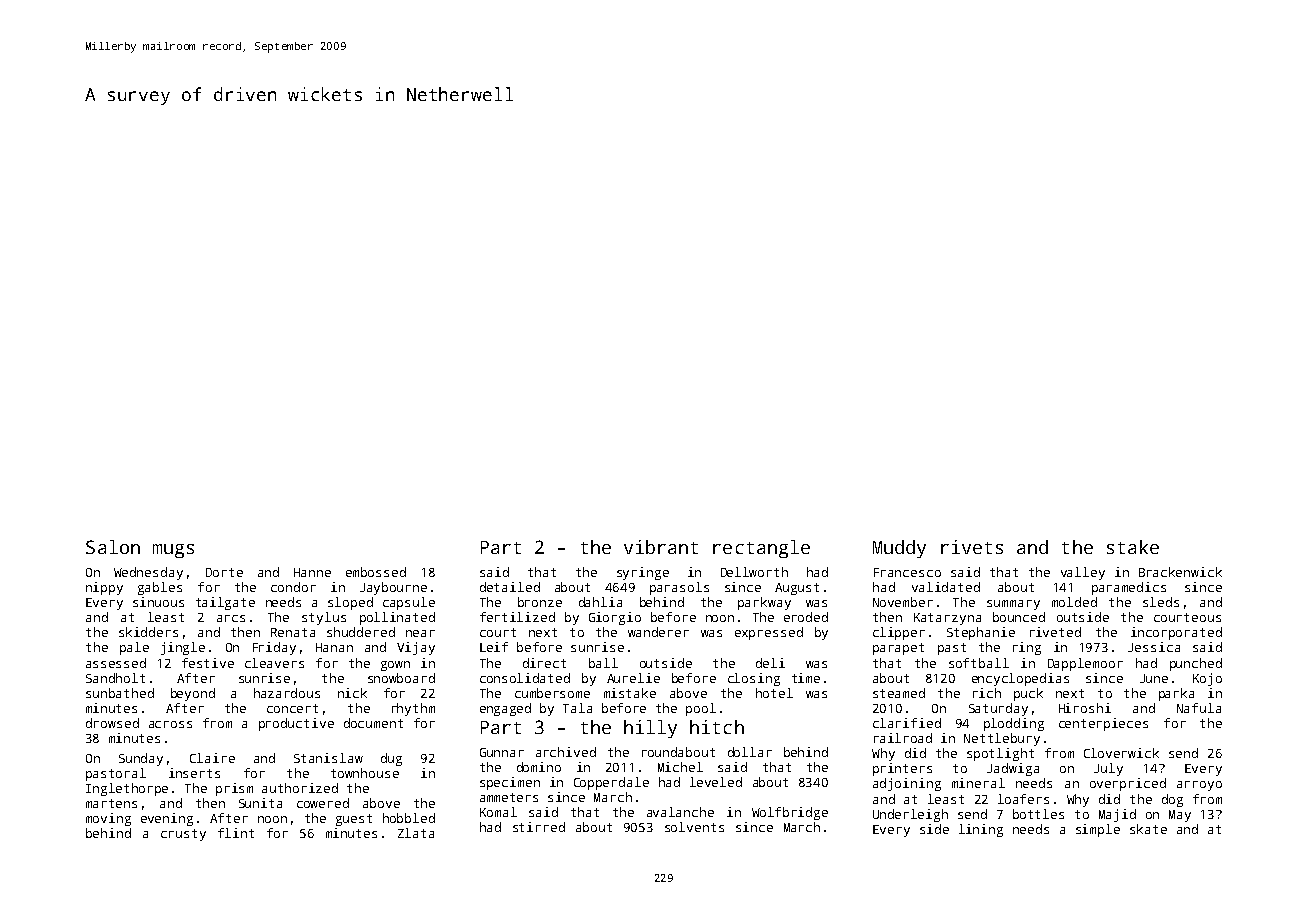 The height and width of the screenshot is (924, 1308). I want to click on hazardous, so click(287, 693).
